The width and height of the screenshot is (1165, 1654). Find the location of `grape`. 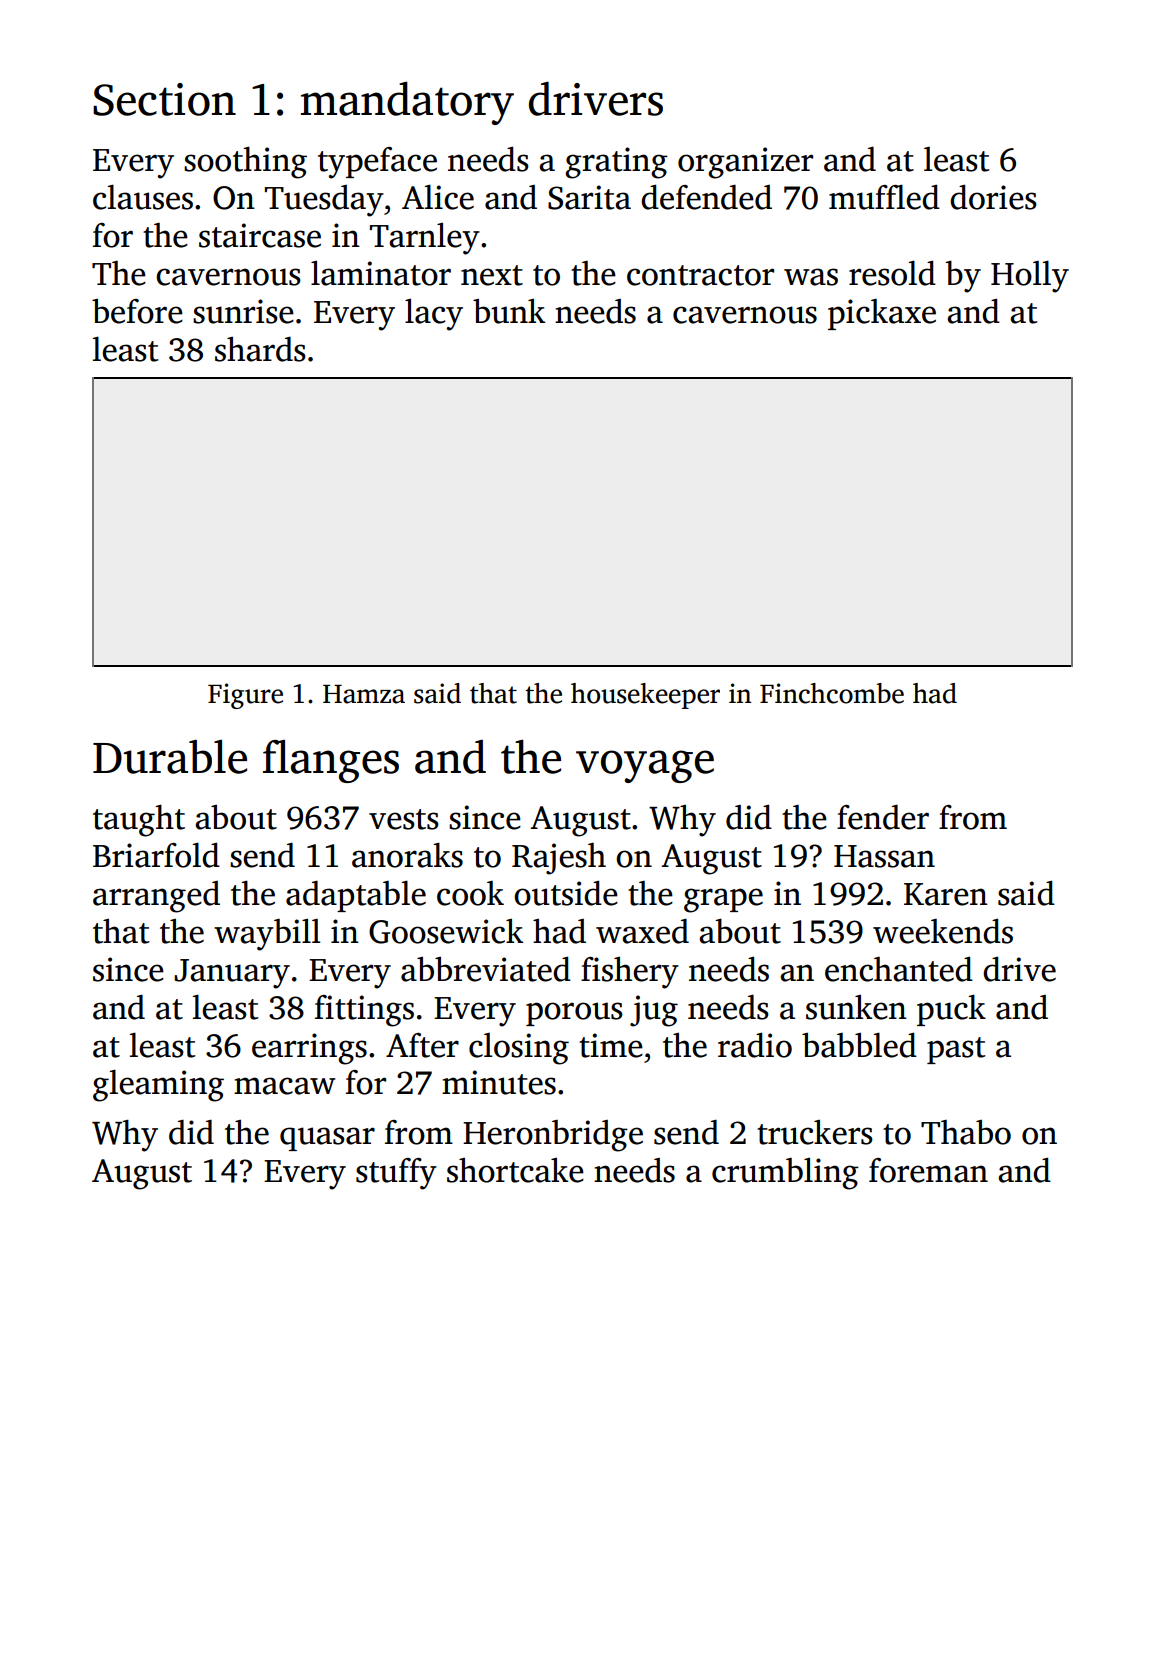

grape is located at coordinates (723, 900).
